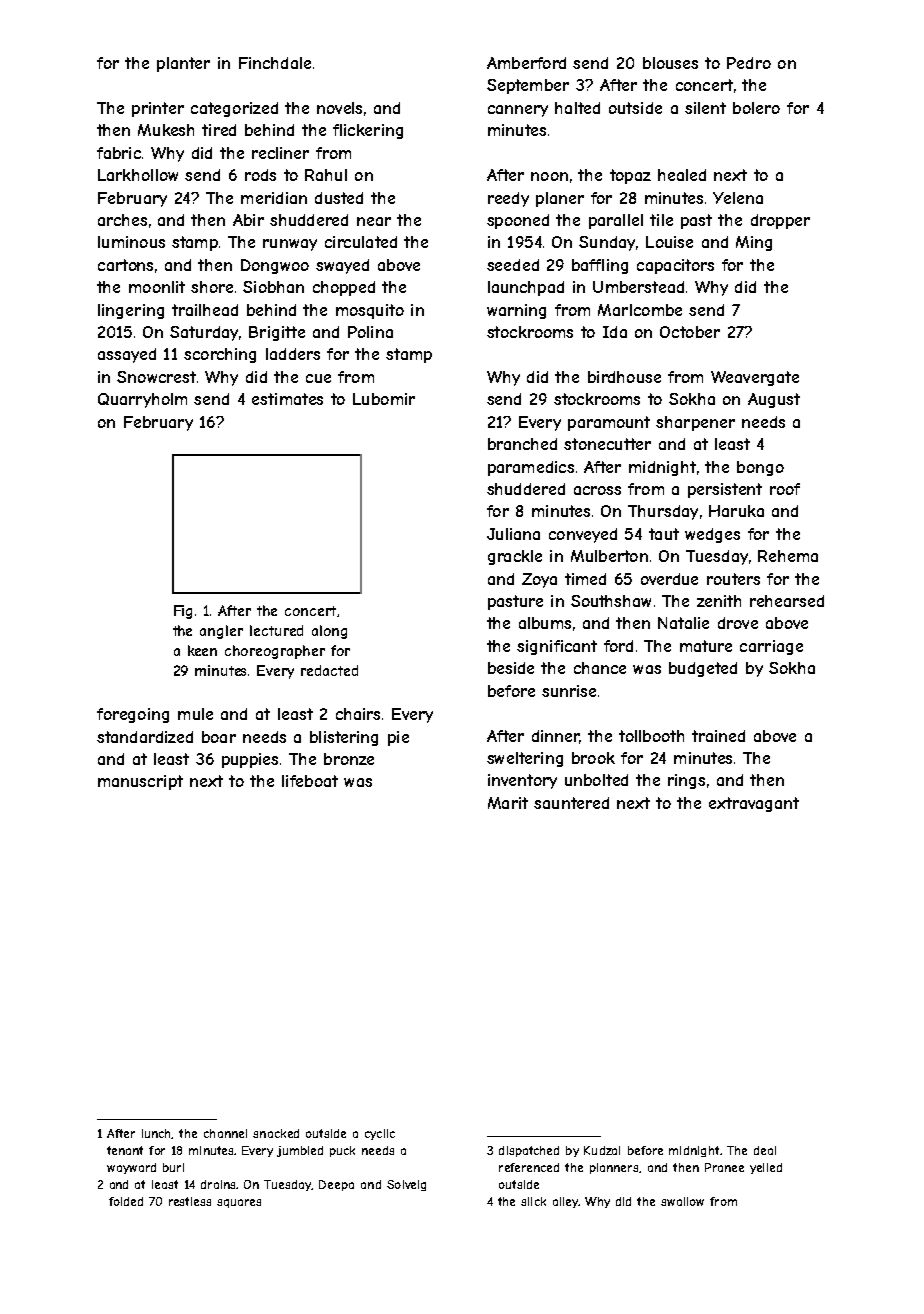 The width and height of the screenshot is (924, 1314). What do you see at coordinates (528, 86) in the screenshot?
I see `September` at bounding box center [528, 86].
